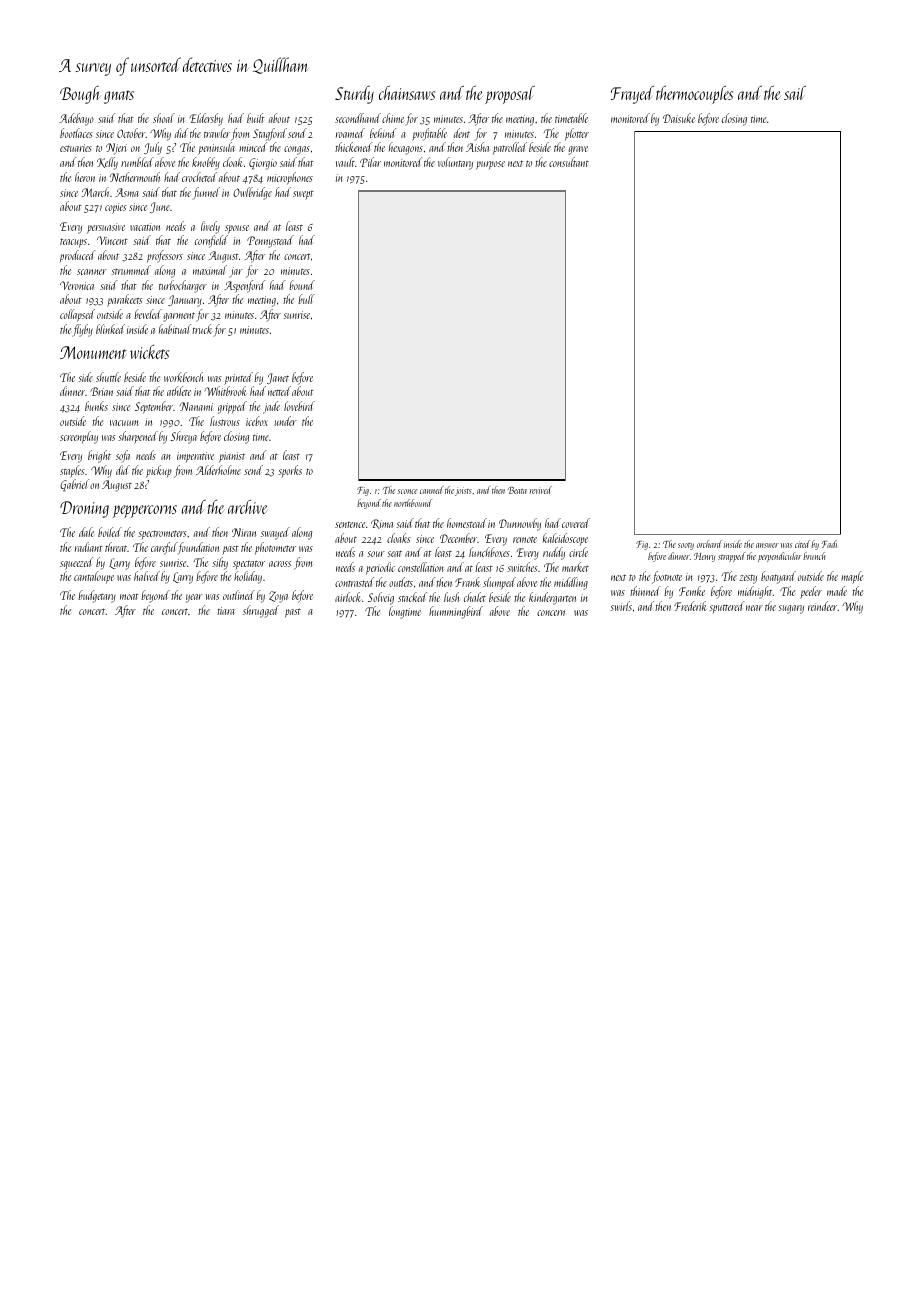  Describe the element at coordinates (829, 544) in the document. I see `Fadi` at that location.
